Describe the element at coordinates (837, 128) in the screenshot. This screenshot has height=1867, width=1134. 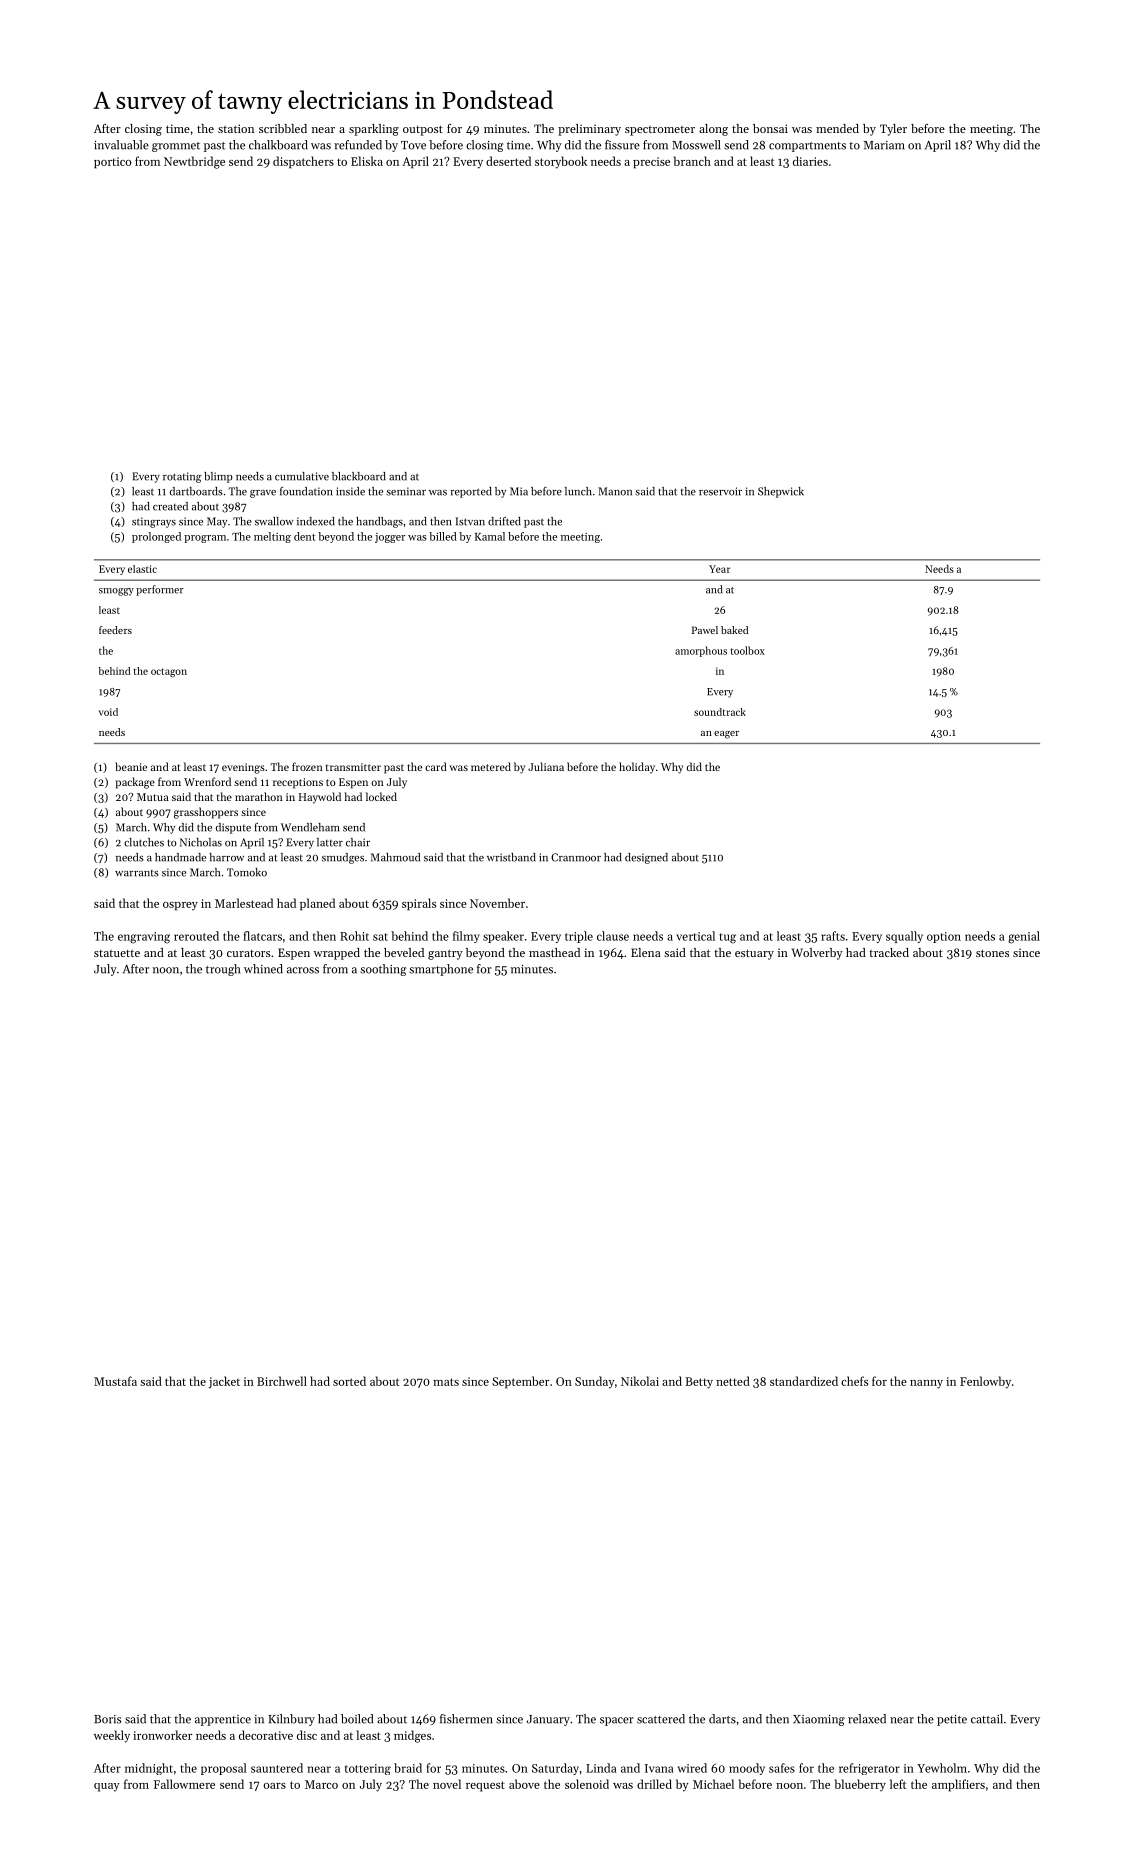
I see `mended` at that location.
